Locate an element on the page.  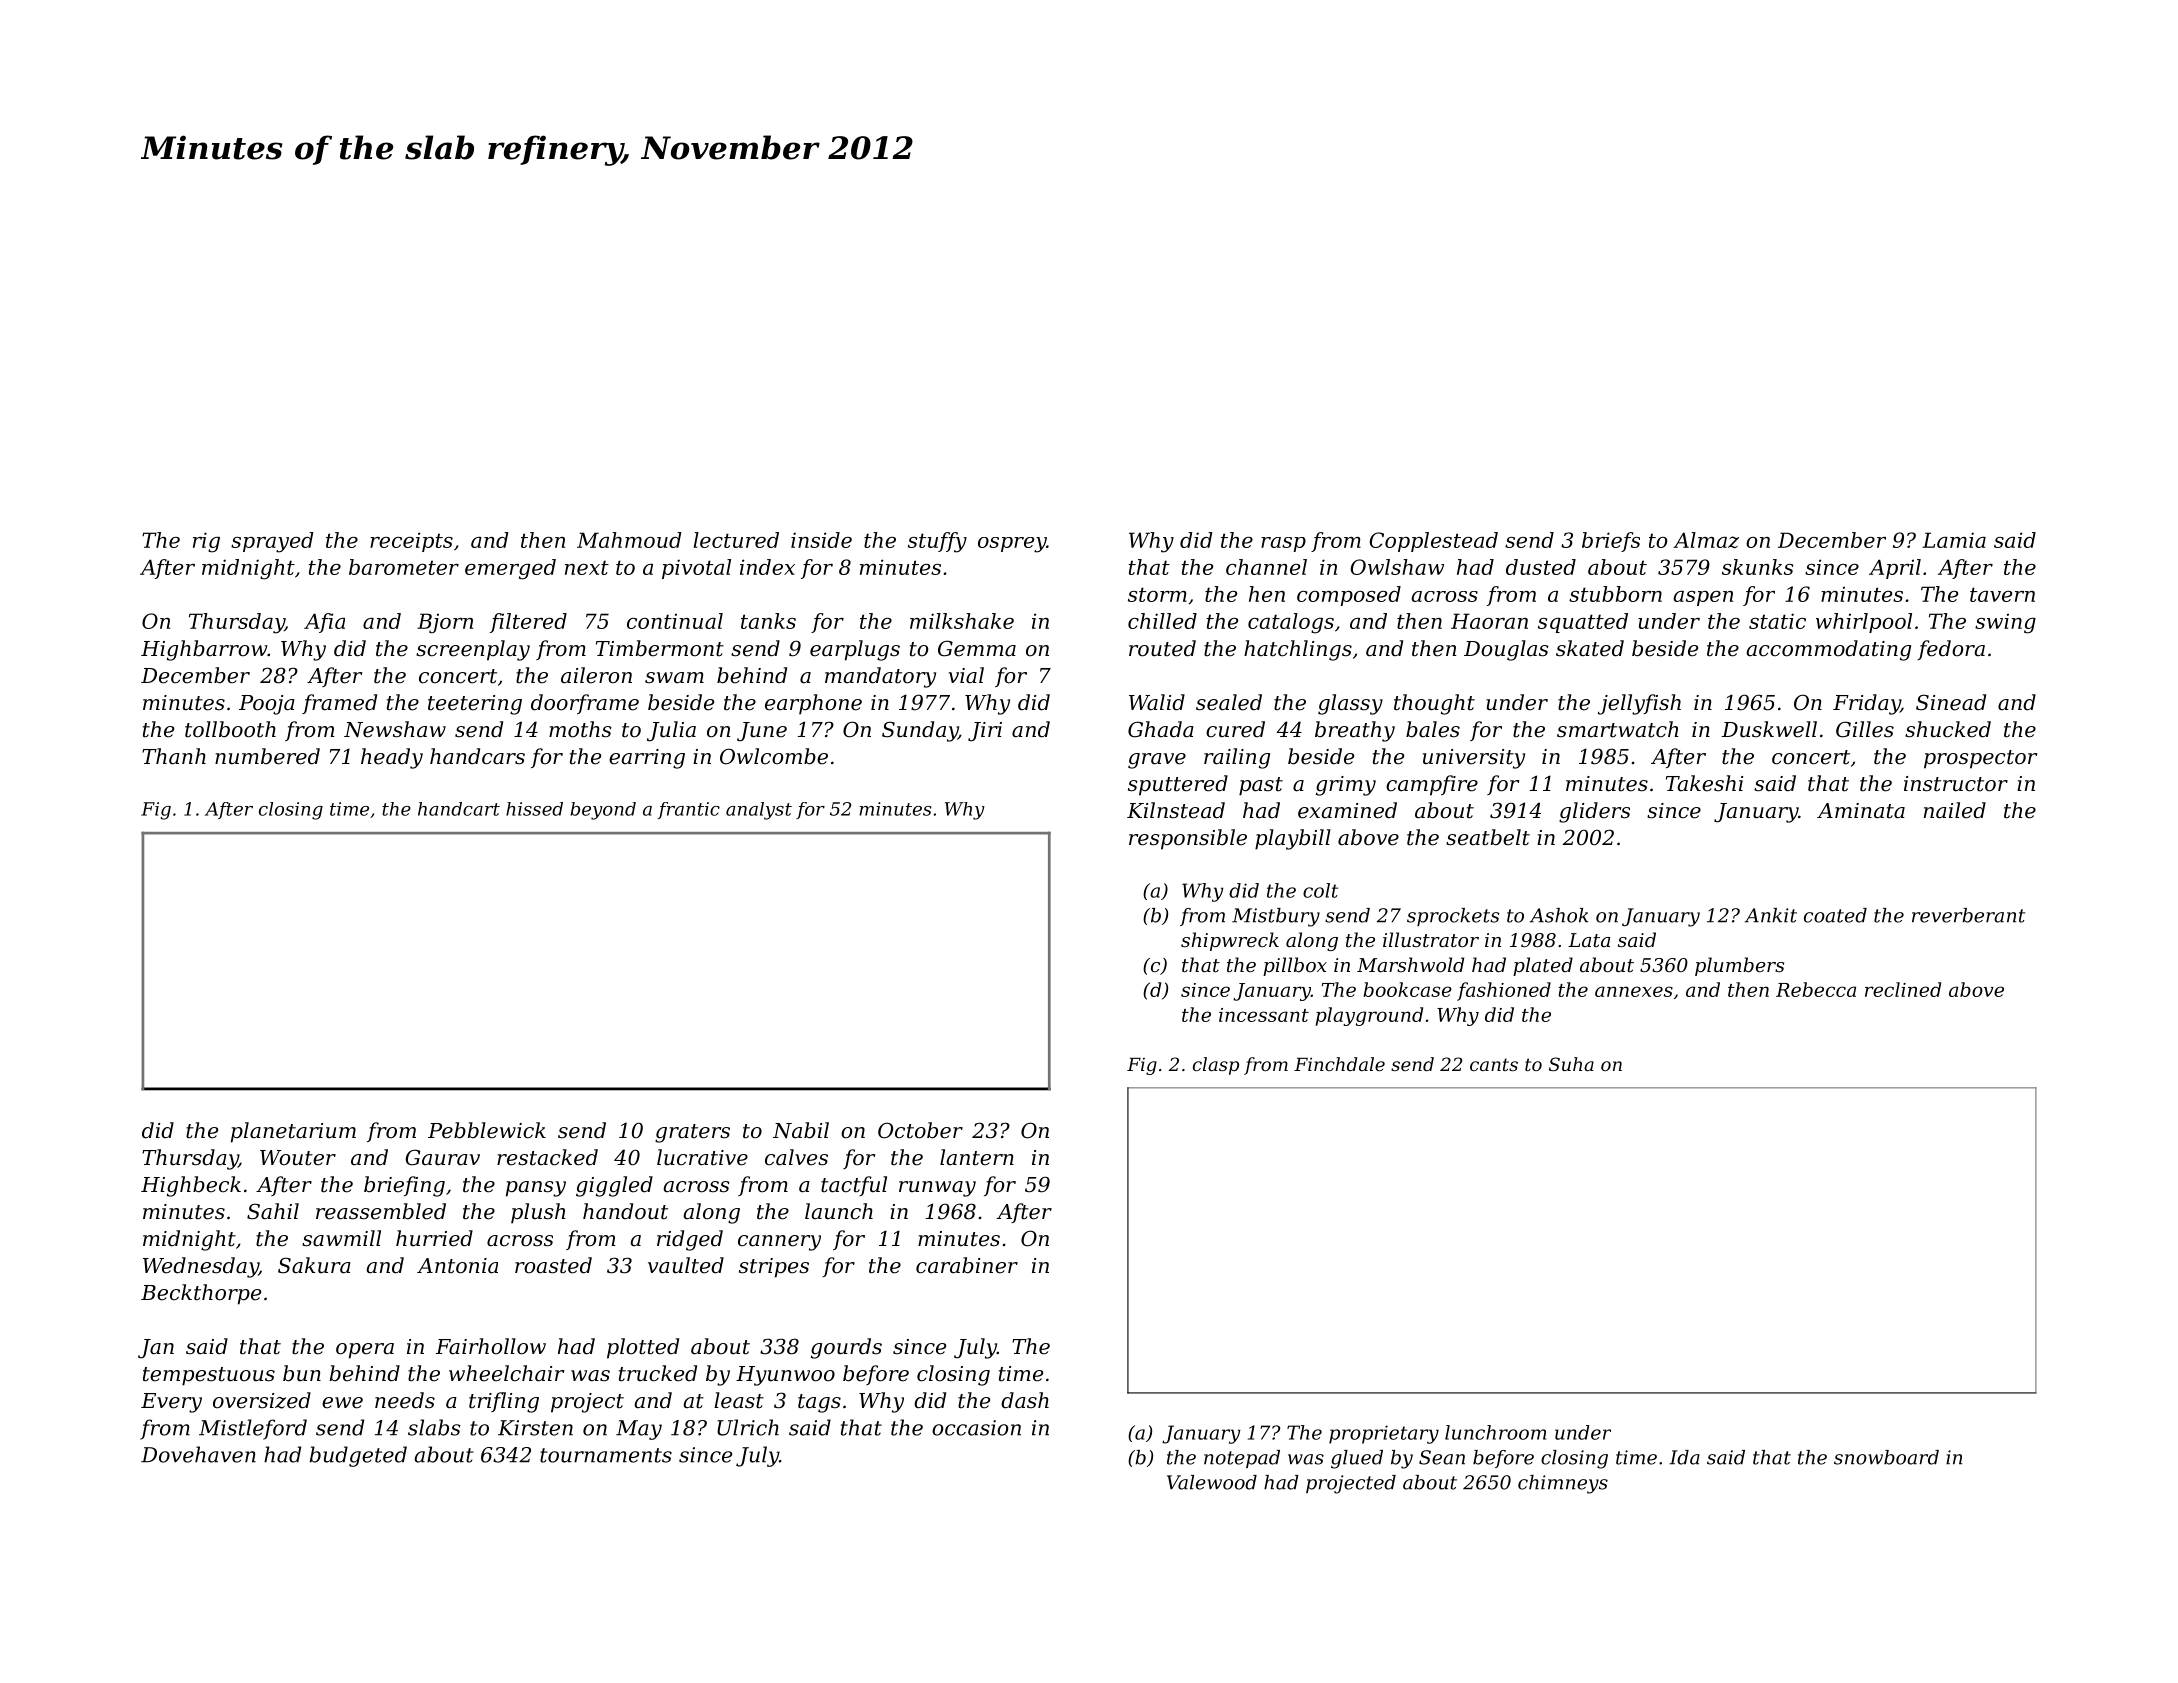
cants is located at coordinates (1494, 1064).
